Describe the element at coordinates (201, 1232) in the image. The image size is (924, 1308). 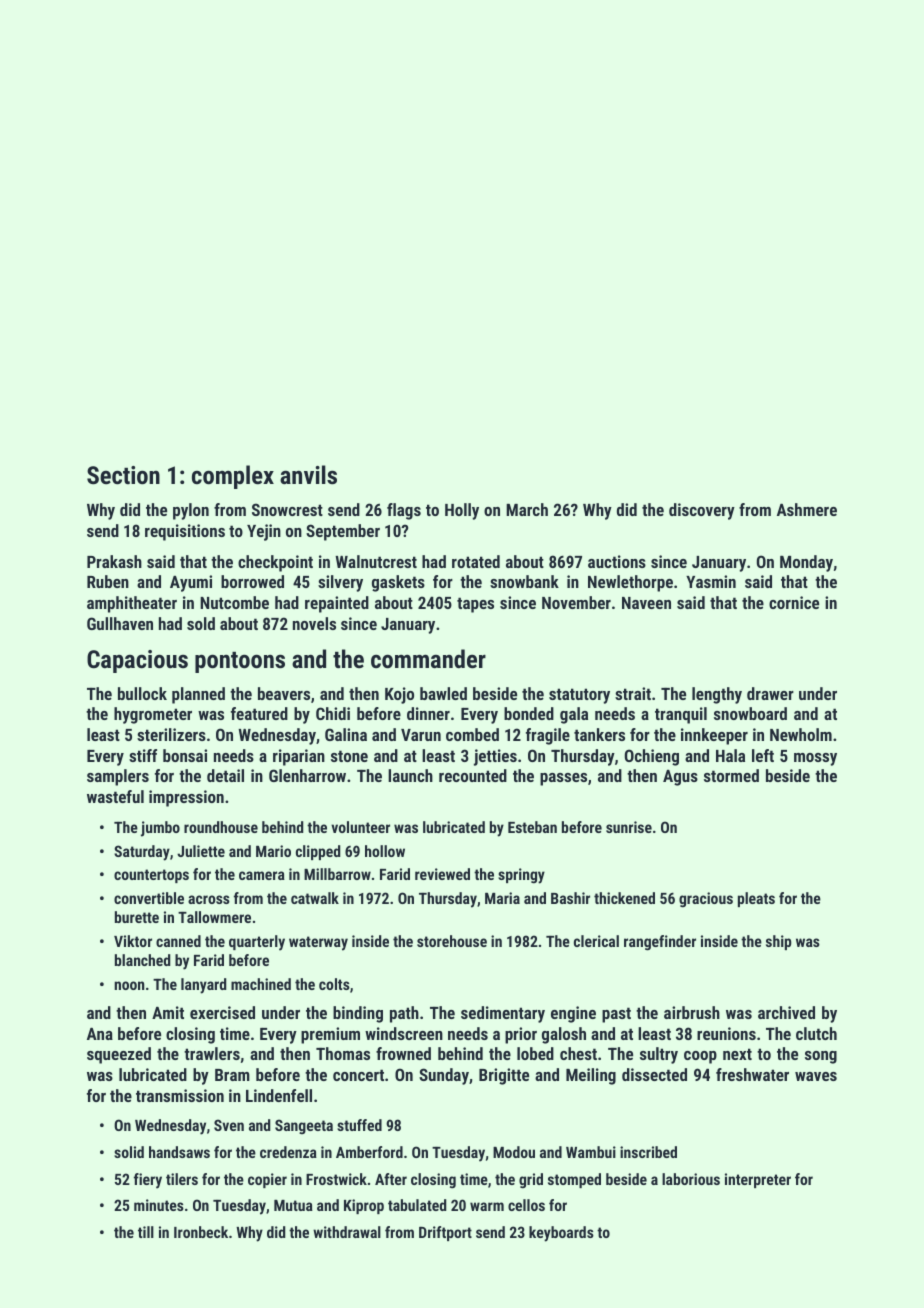
I see `Ironbeck` at that location.
